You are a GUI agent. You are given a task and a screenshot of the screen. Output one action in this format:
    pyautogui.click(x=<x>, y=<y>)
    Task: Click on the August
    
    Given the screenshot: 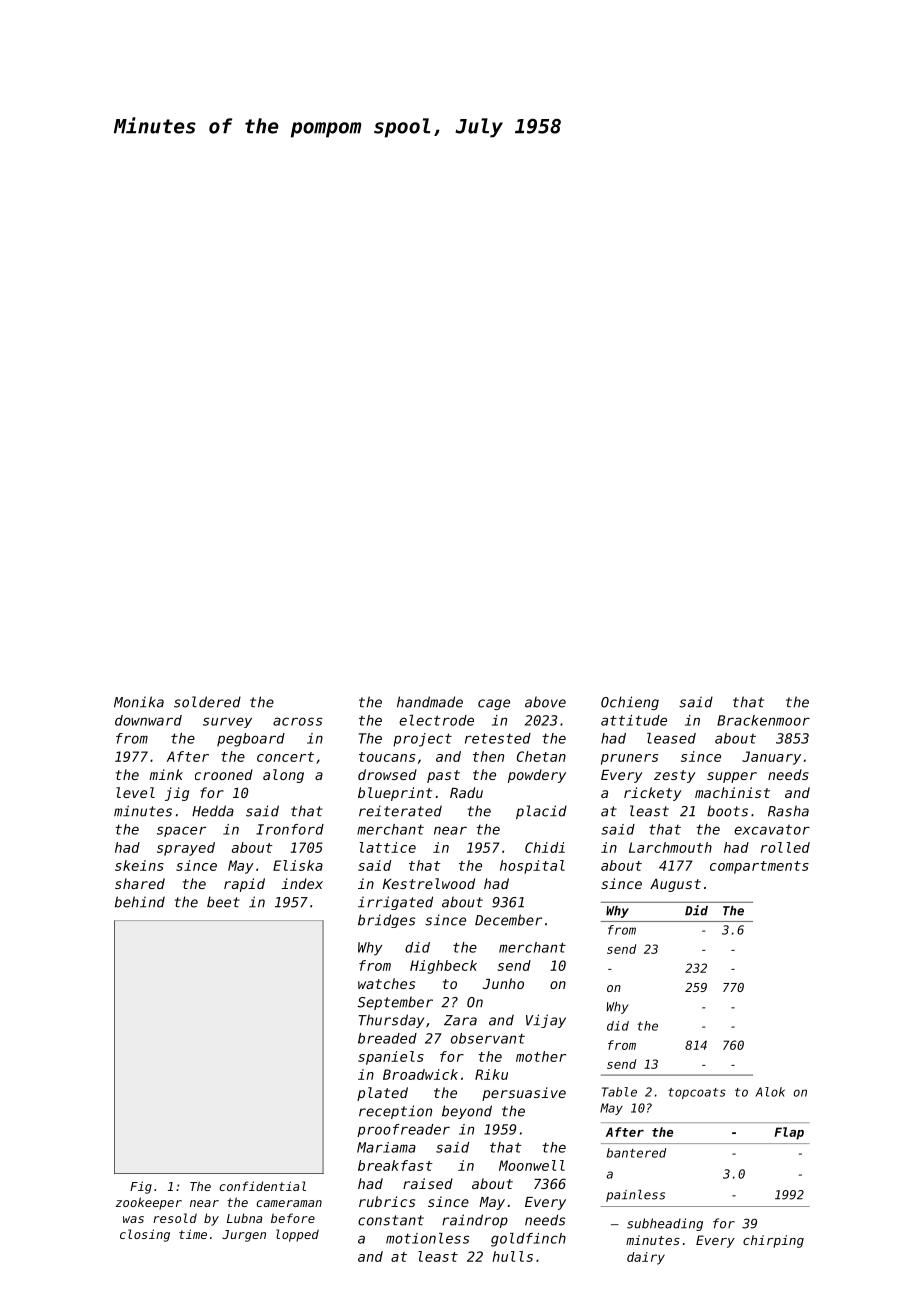 What is the action you would take?
    pyautogui.click(x=675, y=885)
